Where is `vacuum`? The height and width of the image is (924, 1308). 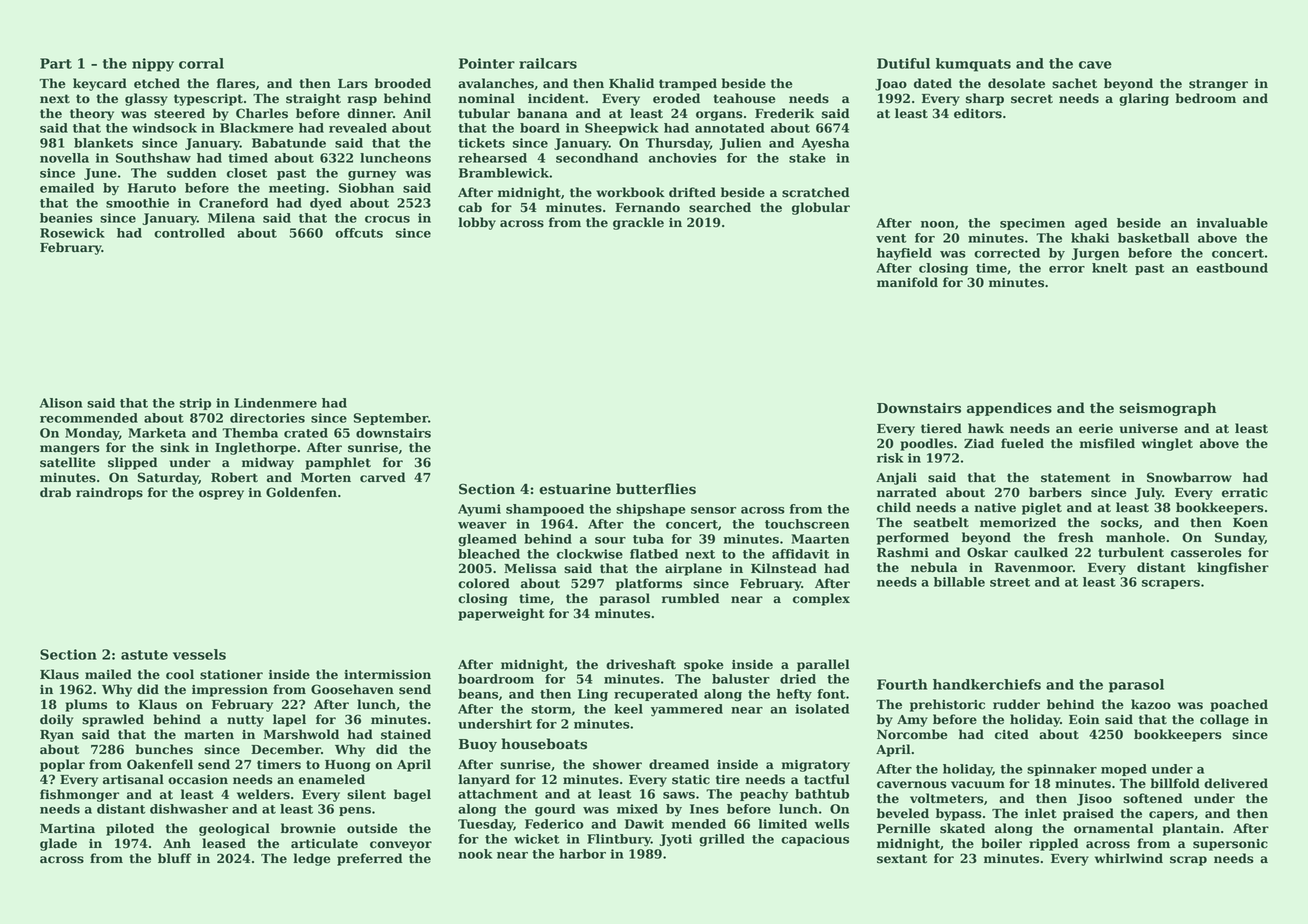
vacuum is located at coordinates (978, 785).
